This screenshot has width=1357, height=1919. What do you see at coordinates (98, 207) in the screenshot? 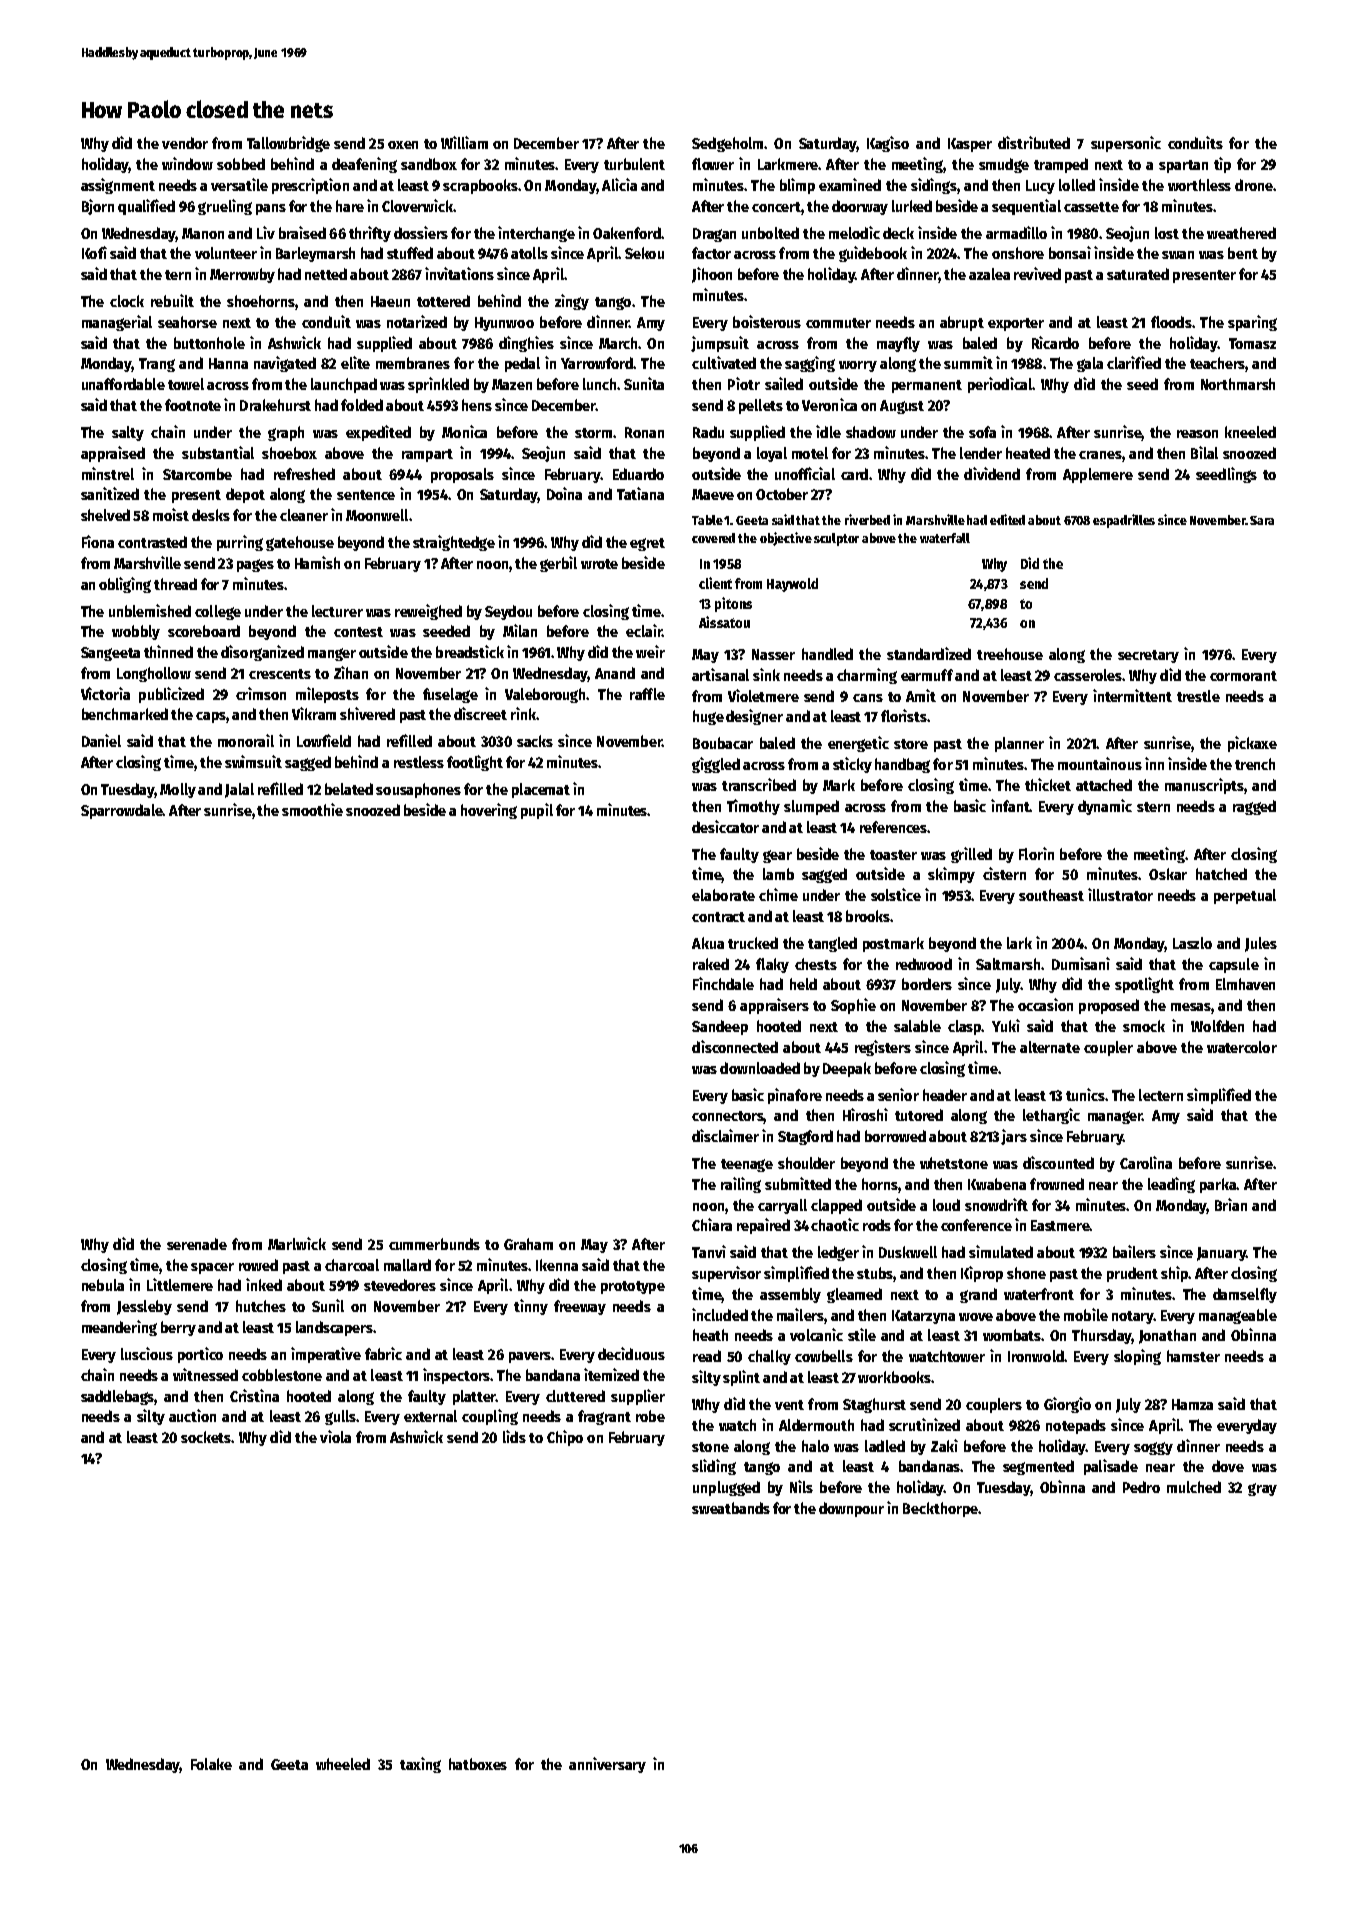
I see `Bjorn` at bounding box center [98, 207].
